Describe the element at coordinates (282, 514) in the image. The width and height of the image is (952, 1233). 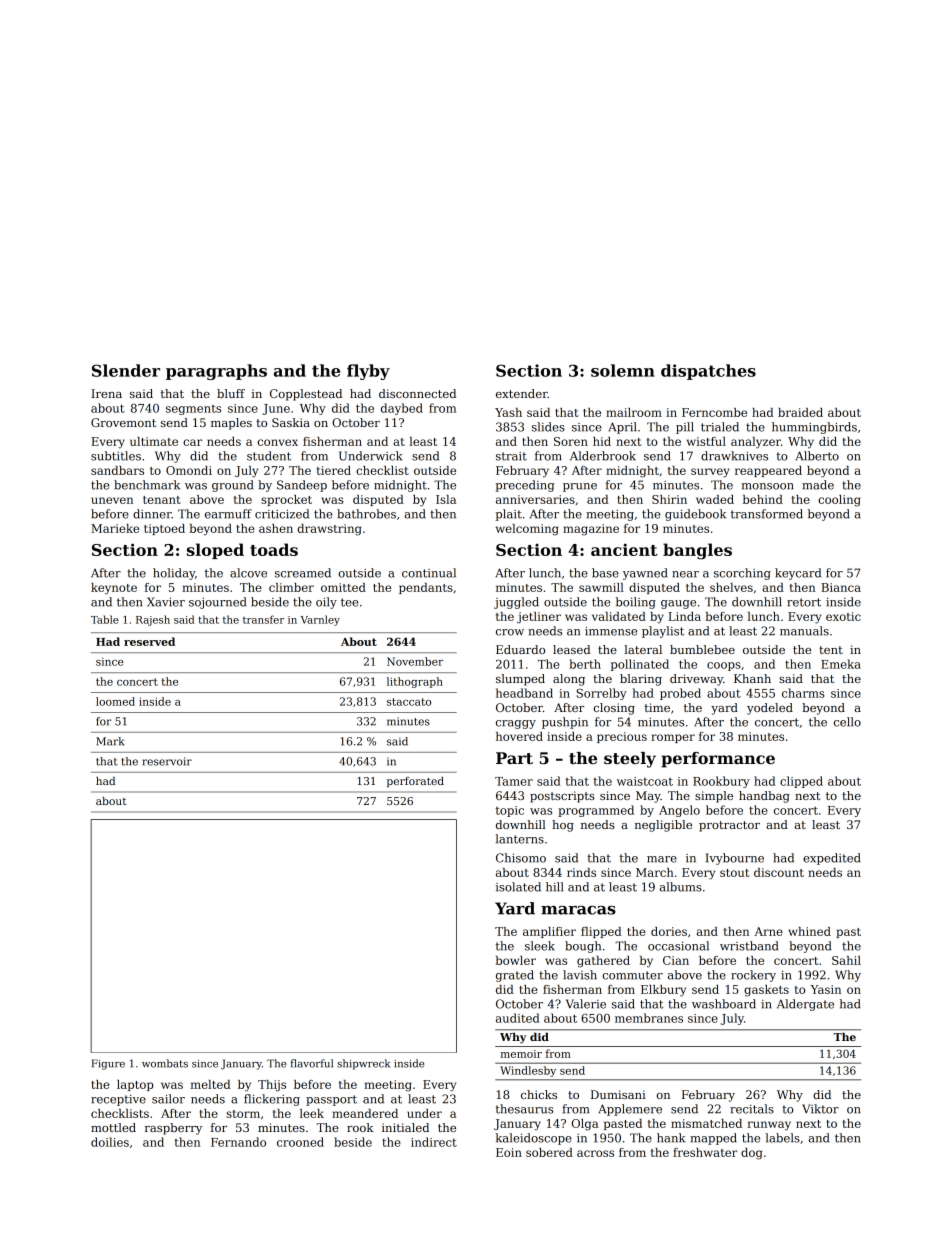
I see `criticized` at that location.
